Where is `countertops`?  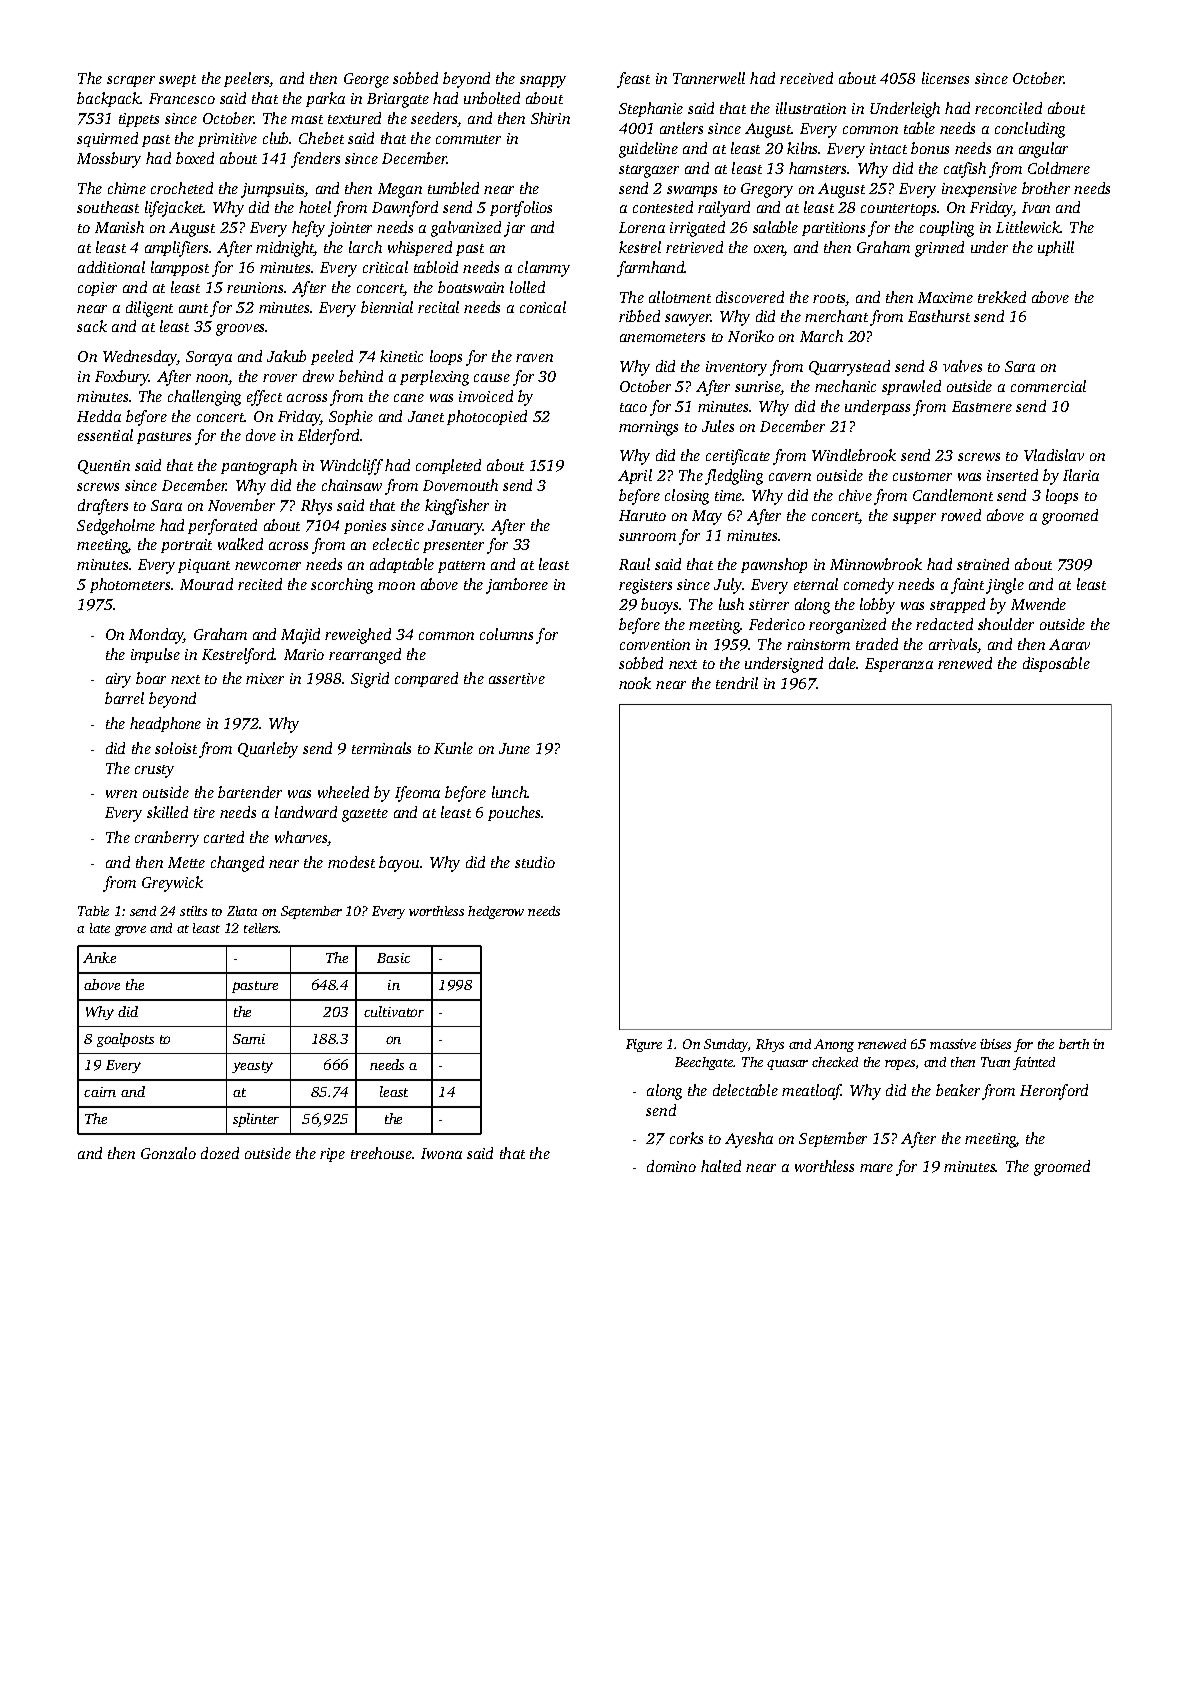
countertops is located at coordinates (898, 210).
